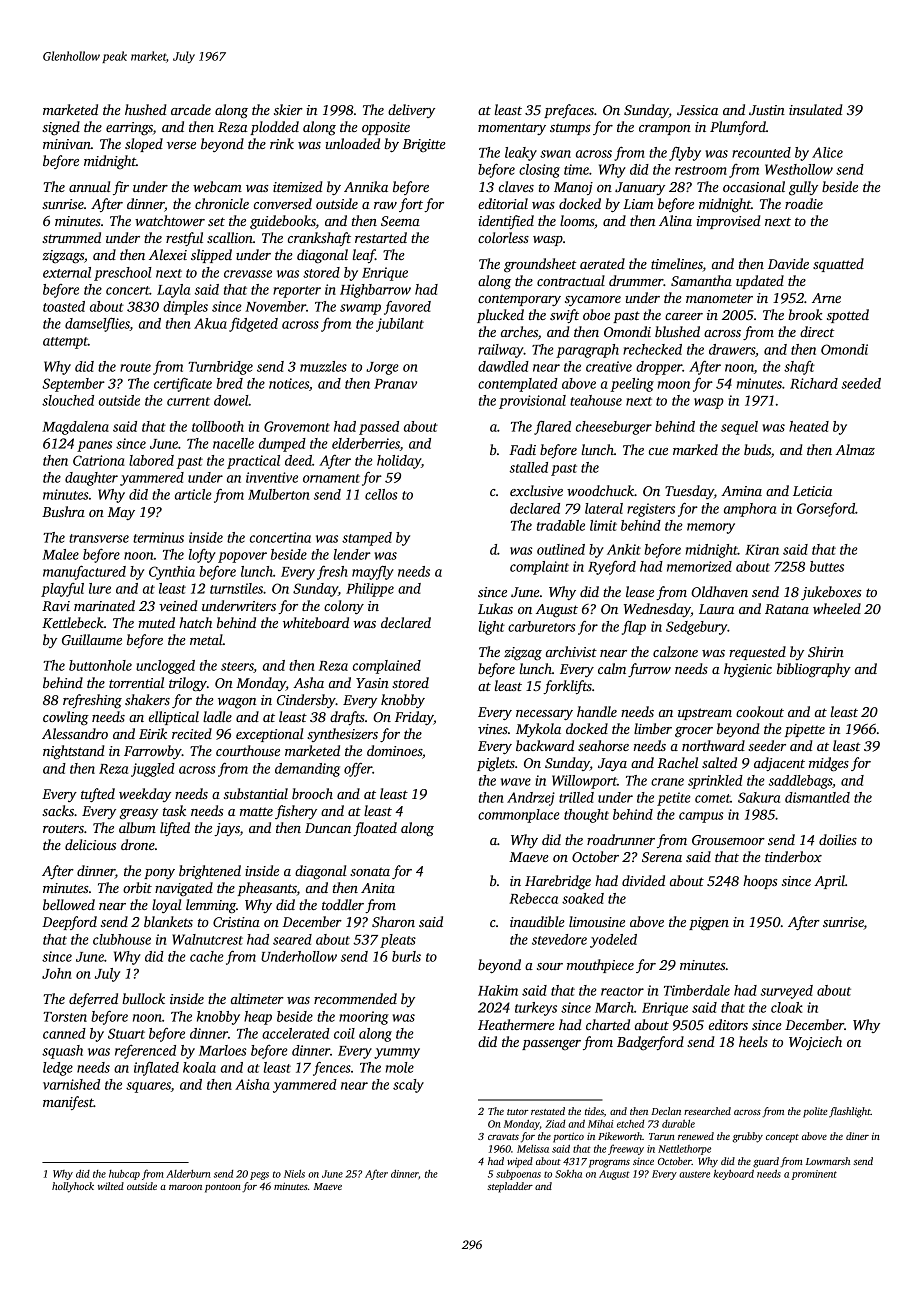 The width and height of the screenshot is (924, 1308). I want to click on delivery, so click(411, 111).
